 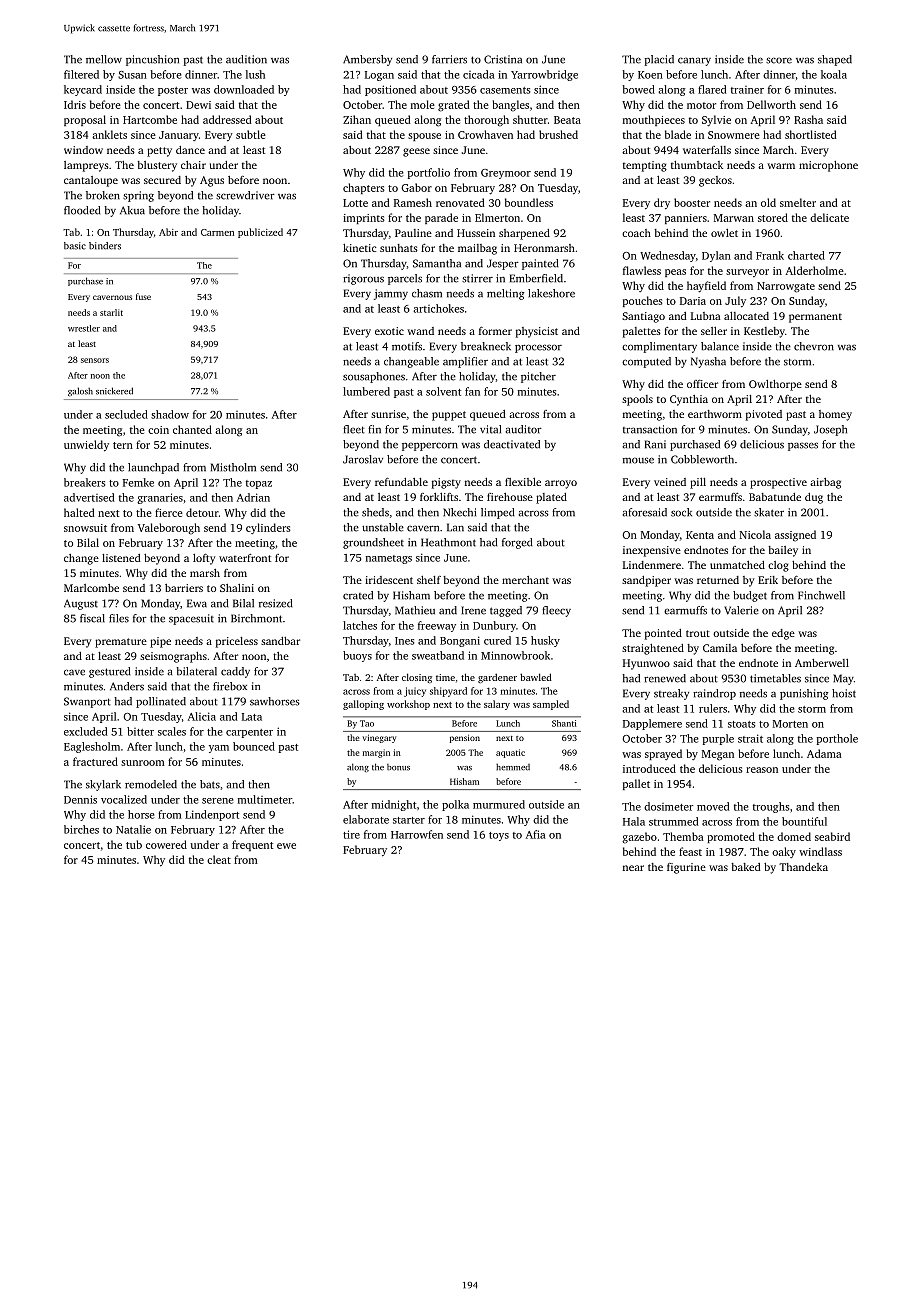 What do you see at coordinates (217, 801) in the screenshot?
I see `serene` at bounding box center [217, 801].
